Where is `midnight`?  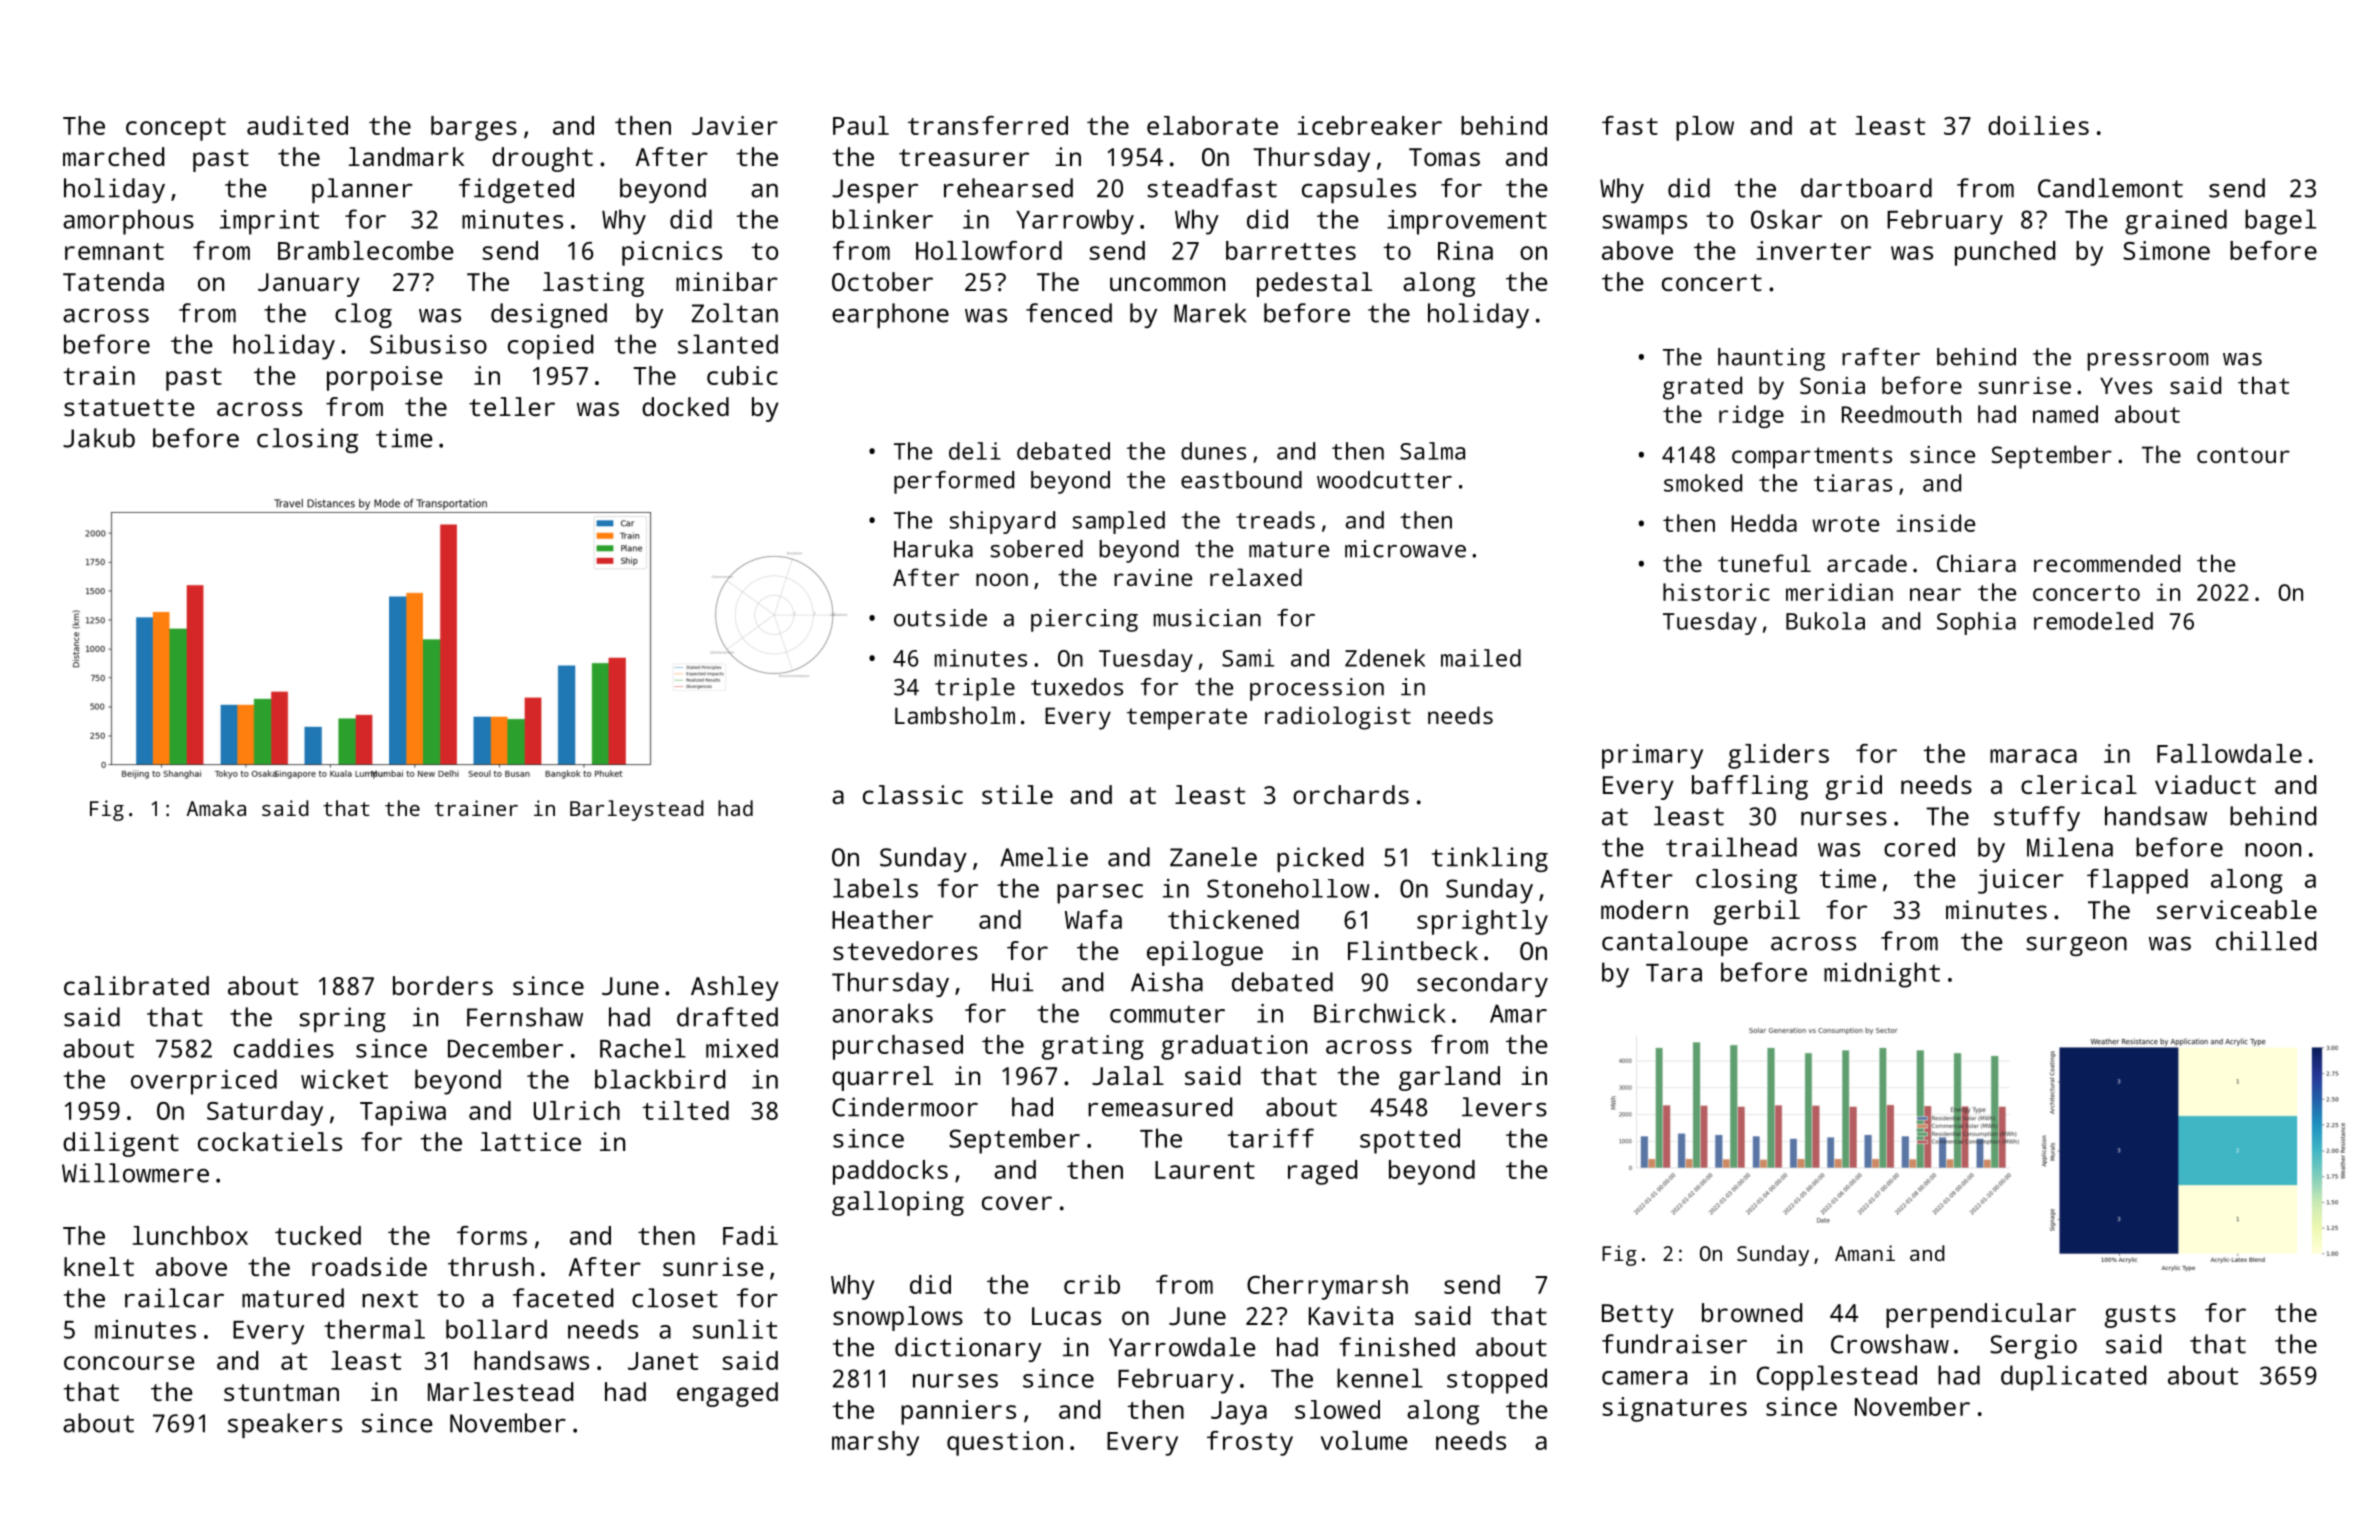
midnight is located at coordinates (1882, 975).
